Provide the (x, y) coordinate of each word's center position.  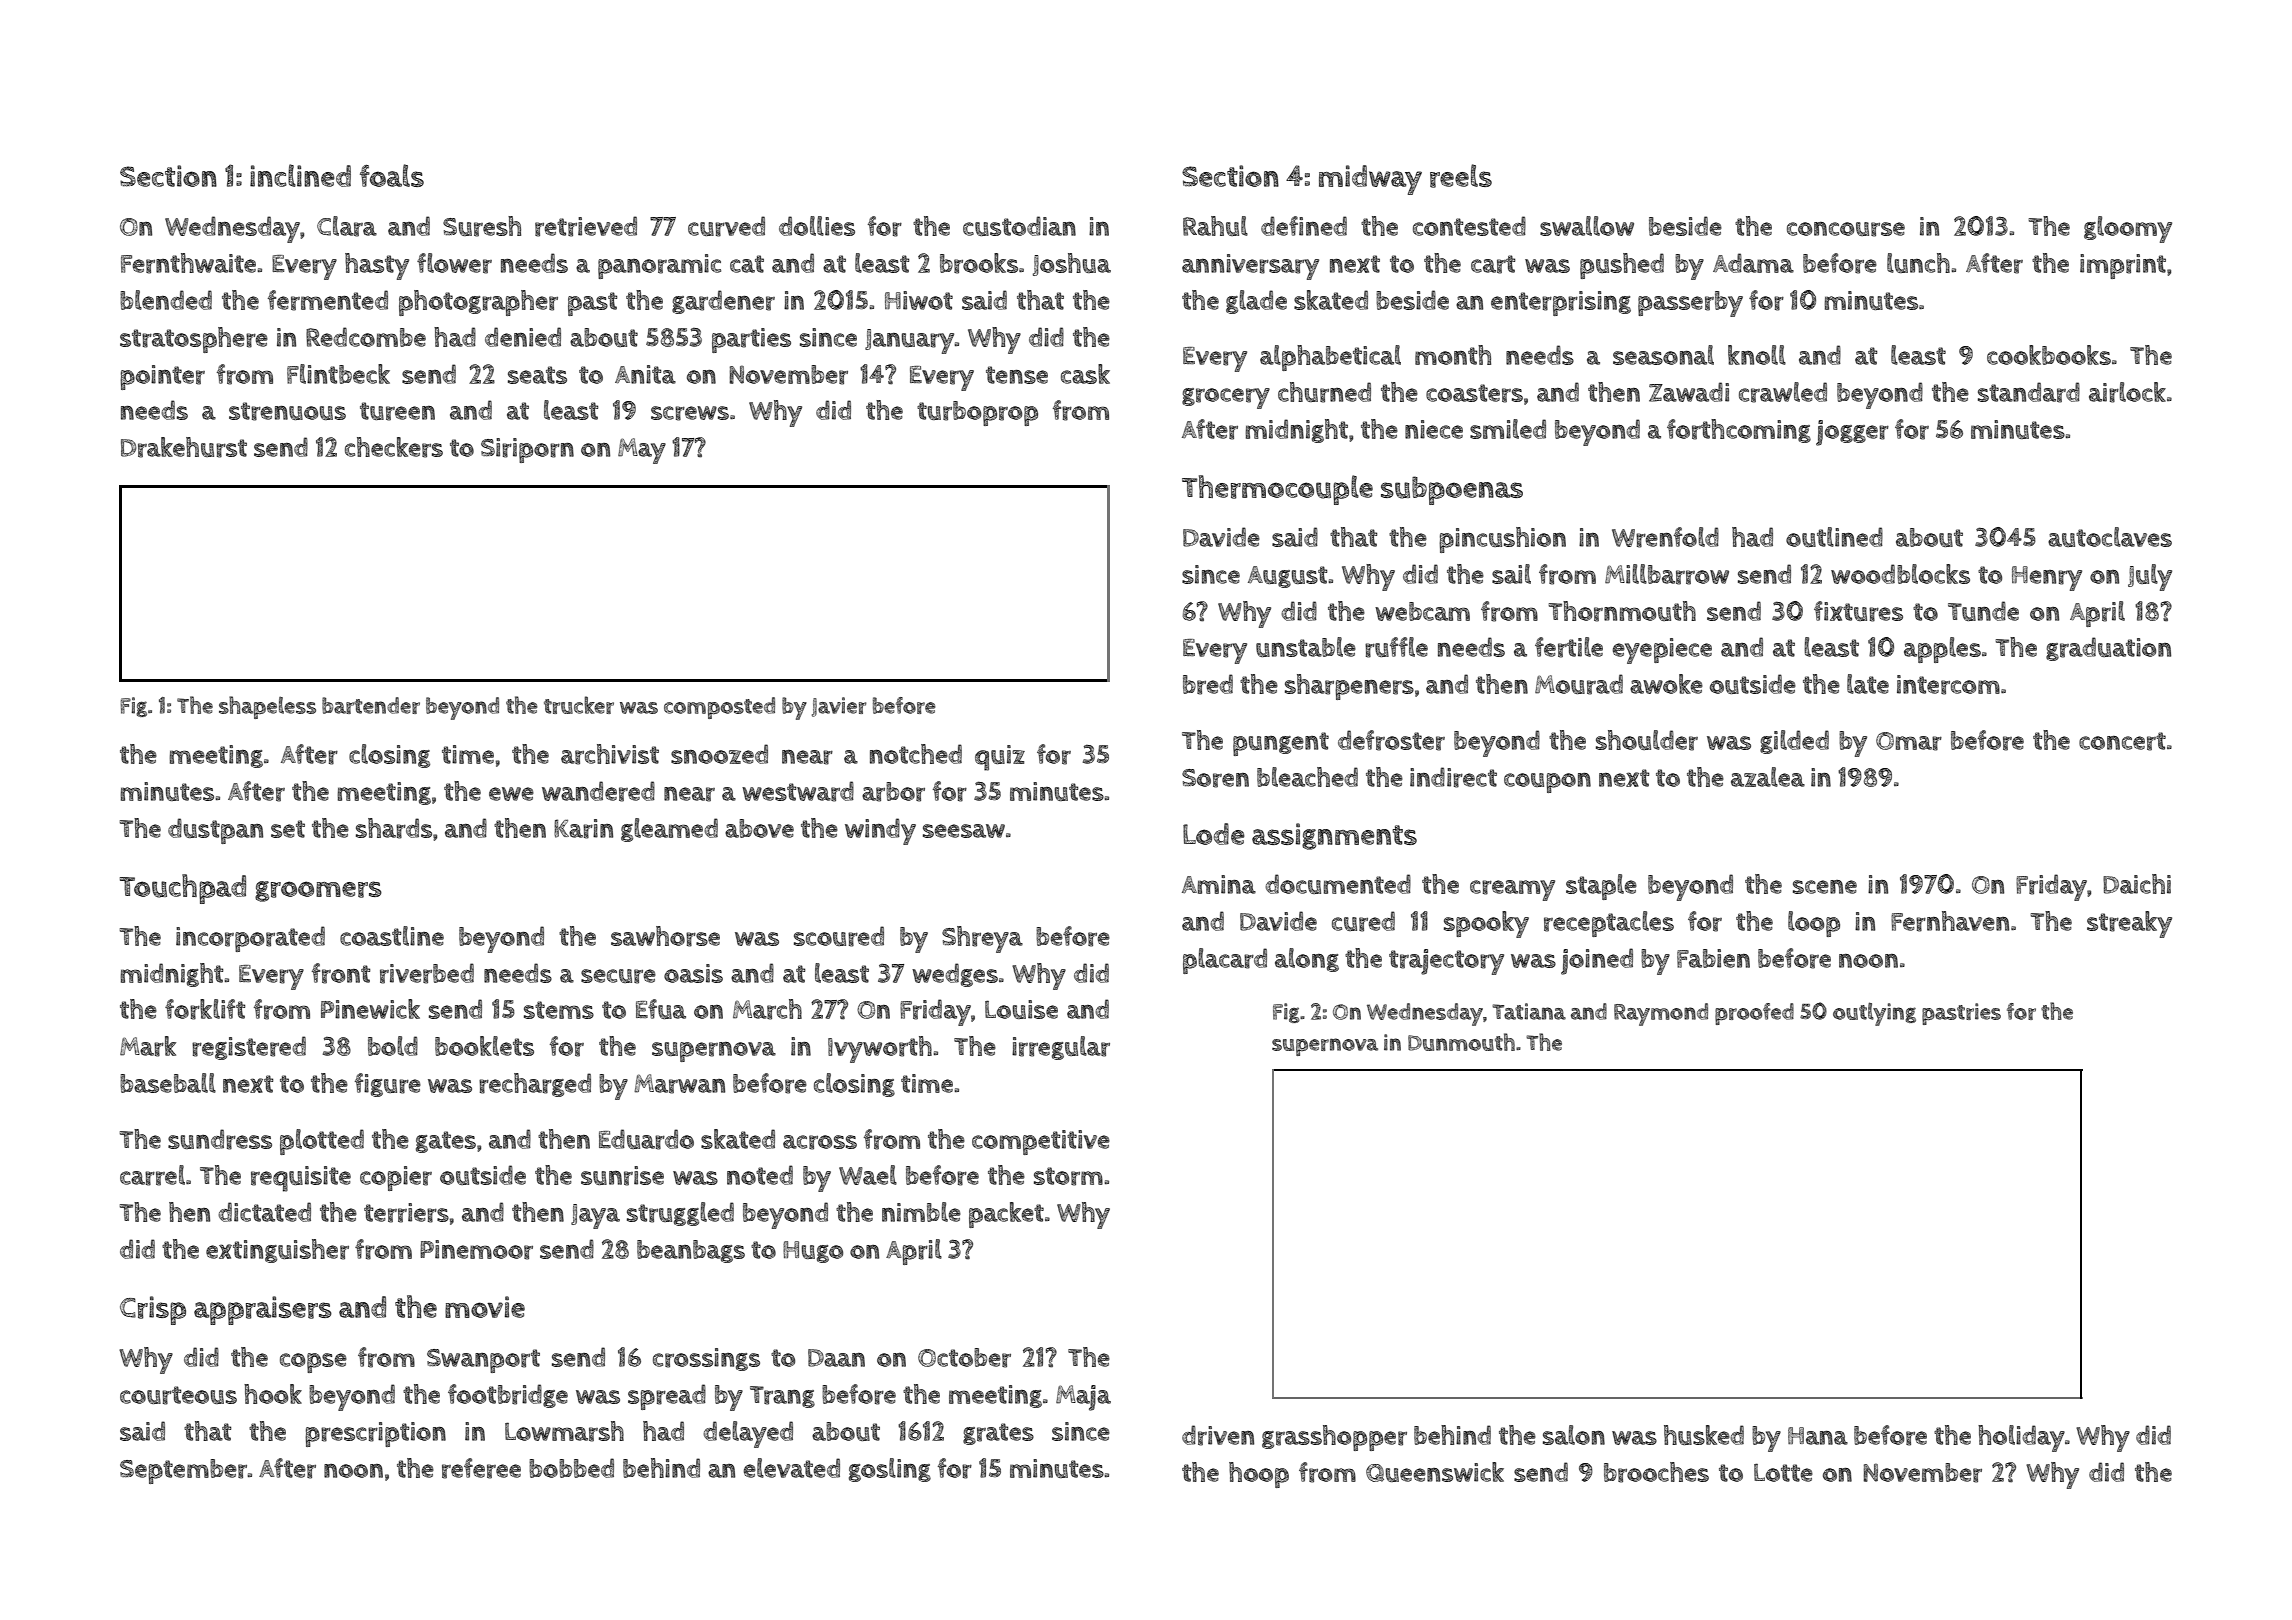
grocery (1226, 398)
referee (481, 1468)
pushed (1622, 266)
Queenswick (1435, 1472)
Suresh (482, 226)
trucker (579, 705)
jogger (1852, 433)
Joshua (1072, 264)
